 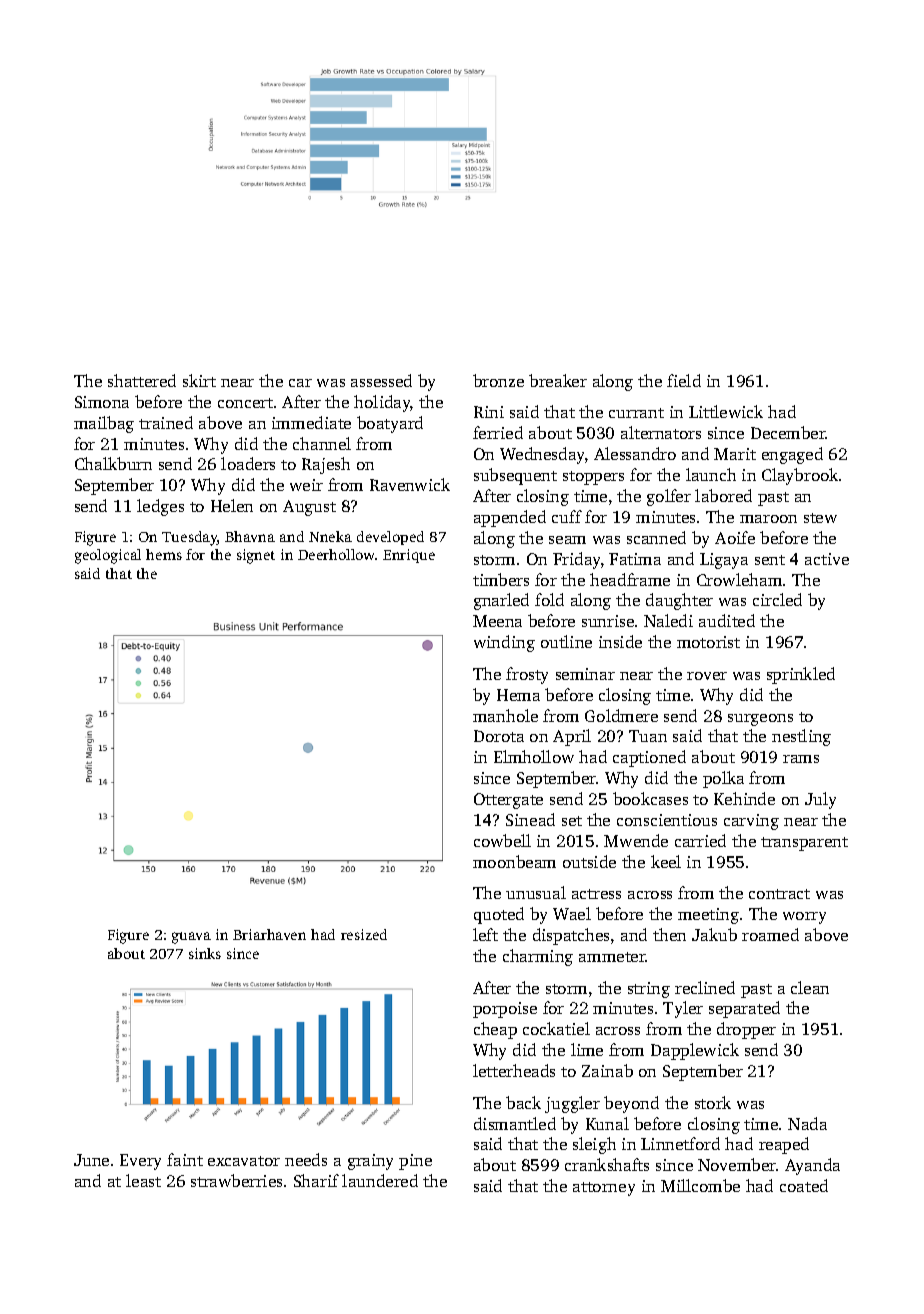 I want to click on field, so click(x=684, y=380).
